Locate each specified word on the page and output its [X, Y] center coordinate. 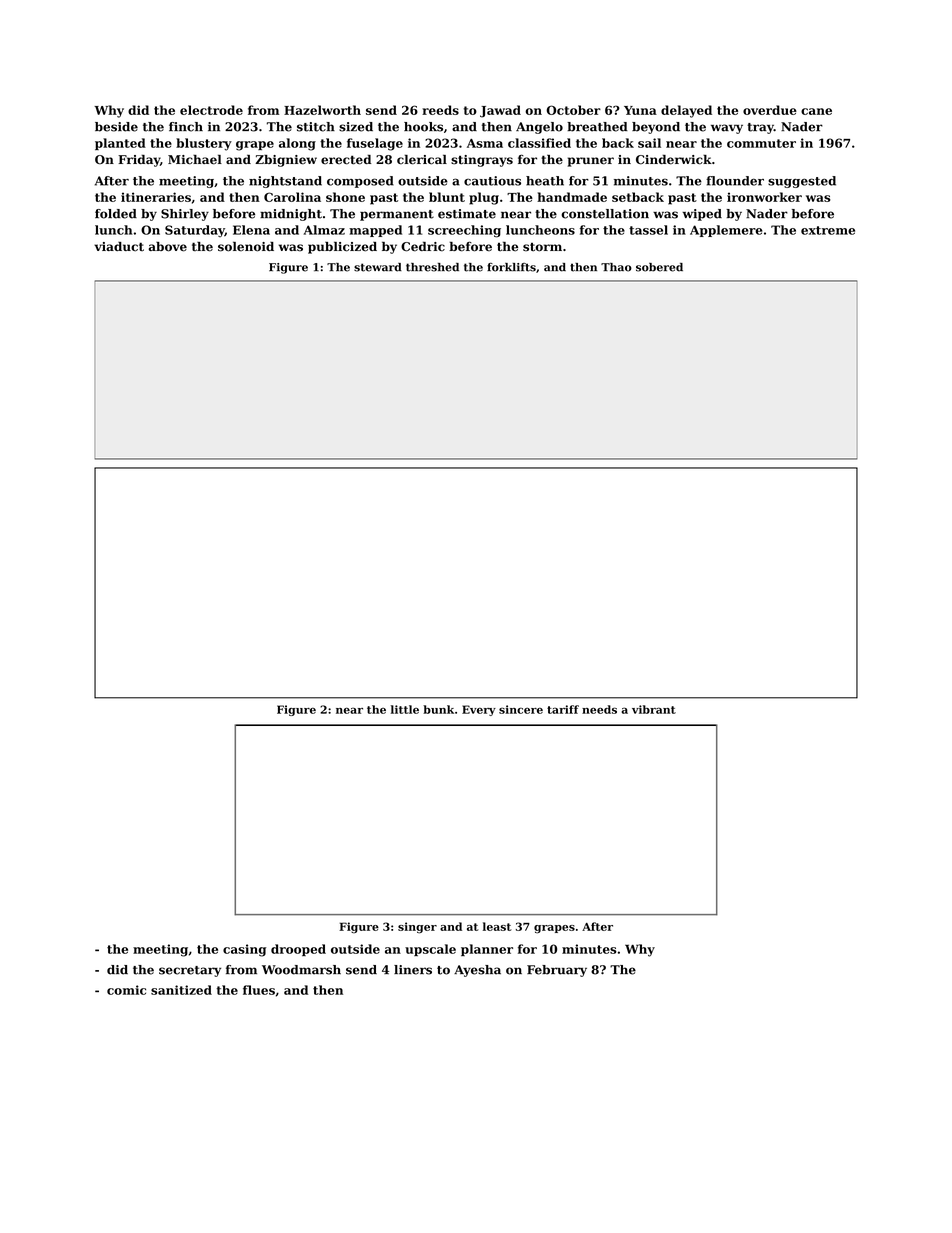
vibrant [654, 709]
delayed [686, 111]
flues [259, 990]
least [497, 926]
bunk [438, 709]
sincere [521, 709]
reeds [440, 110]
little [405, 709]
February [557, 971]
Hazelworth [322, 110]
